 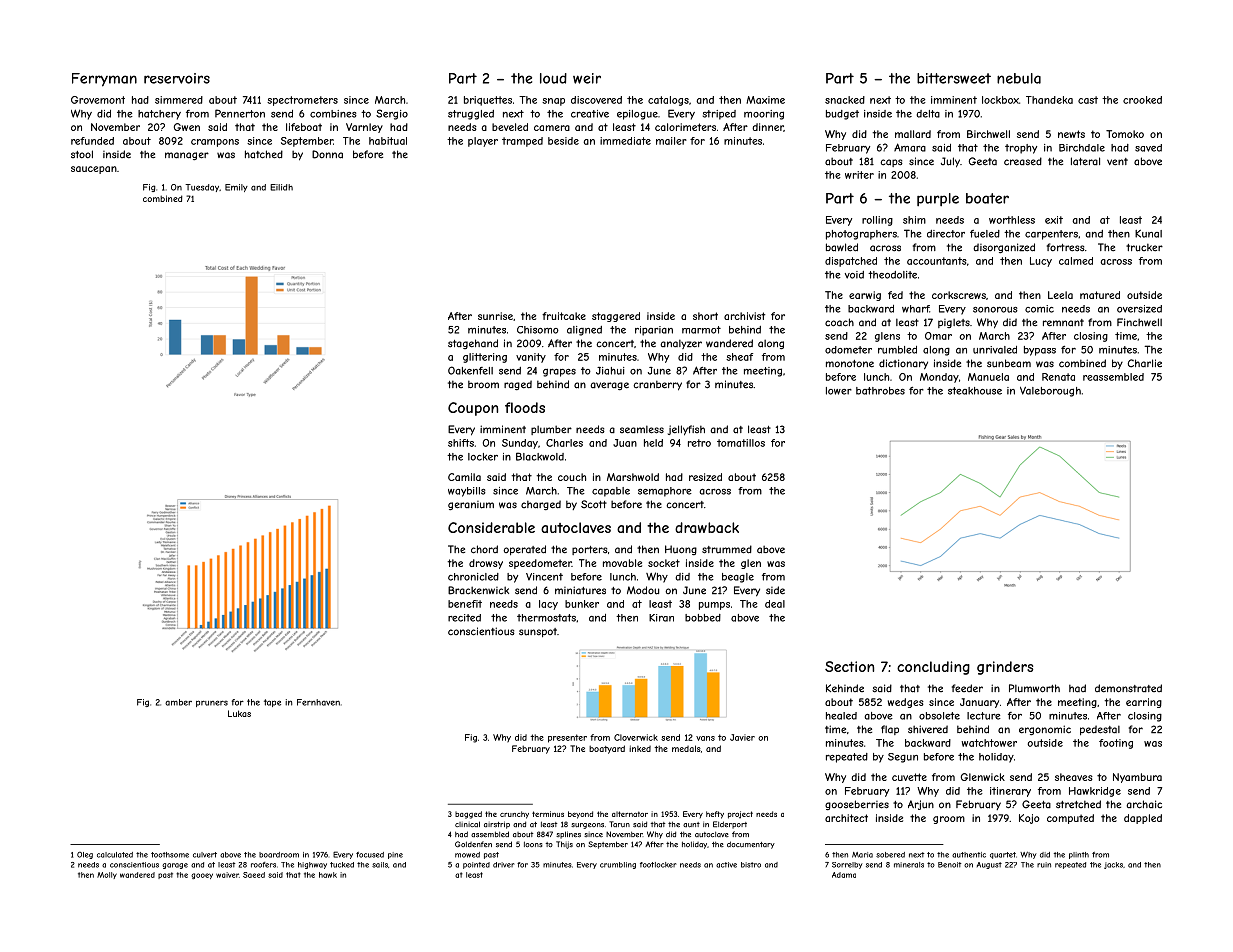 What do you see at coordinates (937, 261) in the screenshot?
I see `accountants` at bounding box center [937, 261].
